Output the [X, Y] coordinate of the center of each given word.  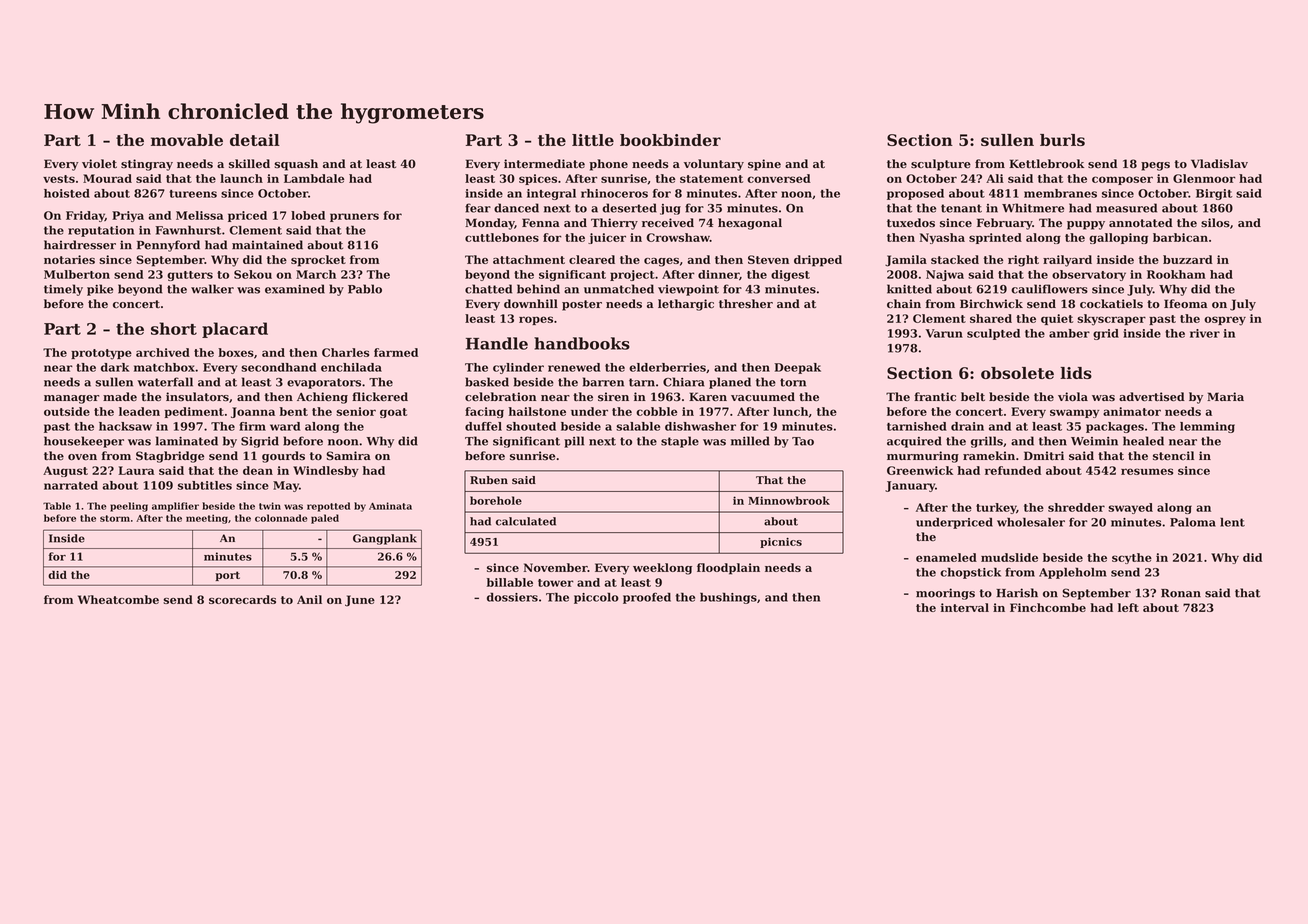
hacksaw [125, 426]
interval [965, 607]
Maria [1225, 396]
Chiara [684, 382]
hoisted [67, 193]
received [668, 222]
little [593, 140]
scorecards [242, 599]
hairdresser [80, 245]
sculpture [941, 165]
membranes [1060, 193]
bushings [728, 598]
